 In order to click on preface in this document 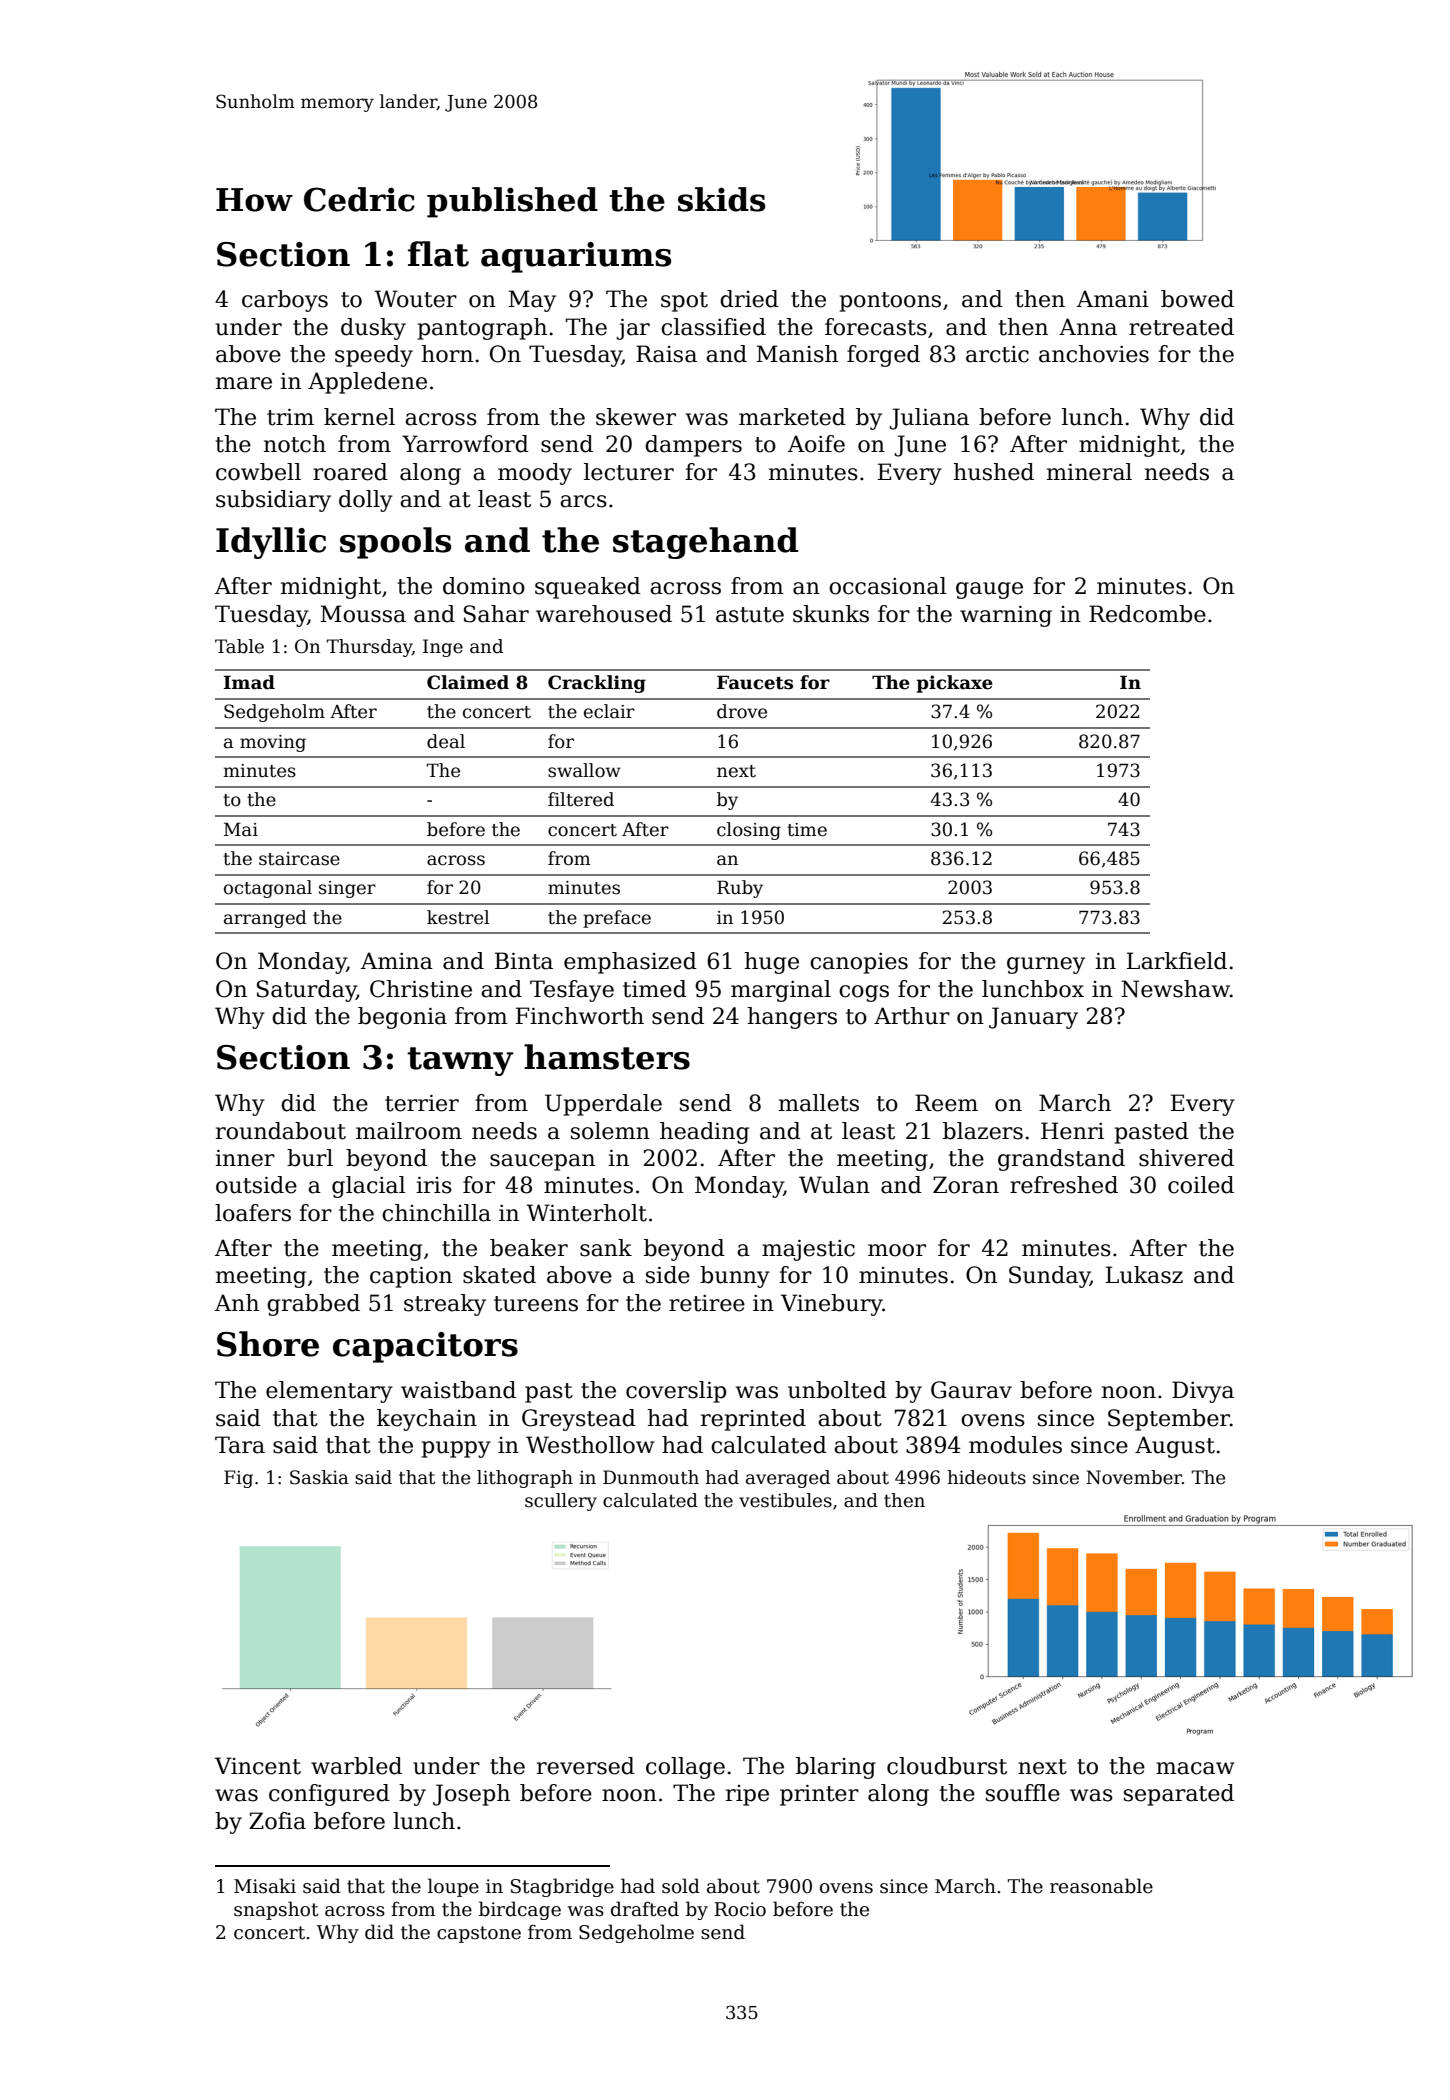, I will do `click(617, 919)`.
